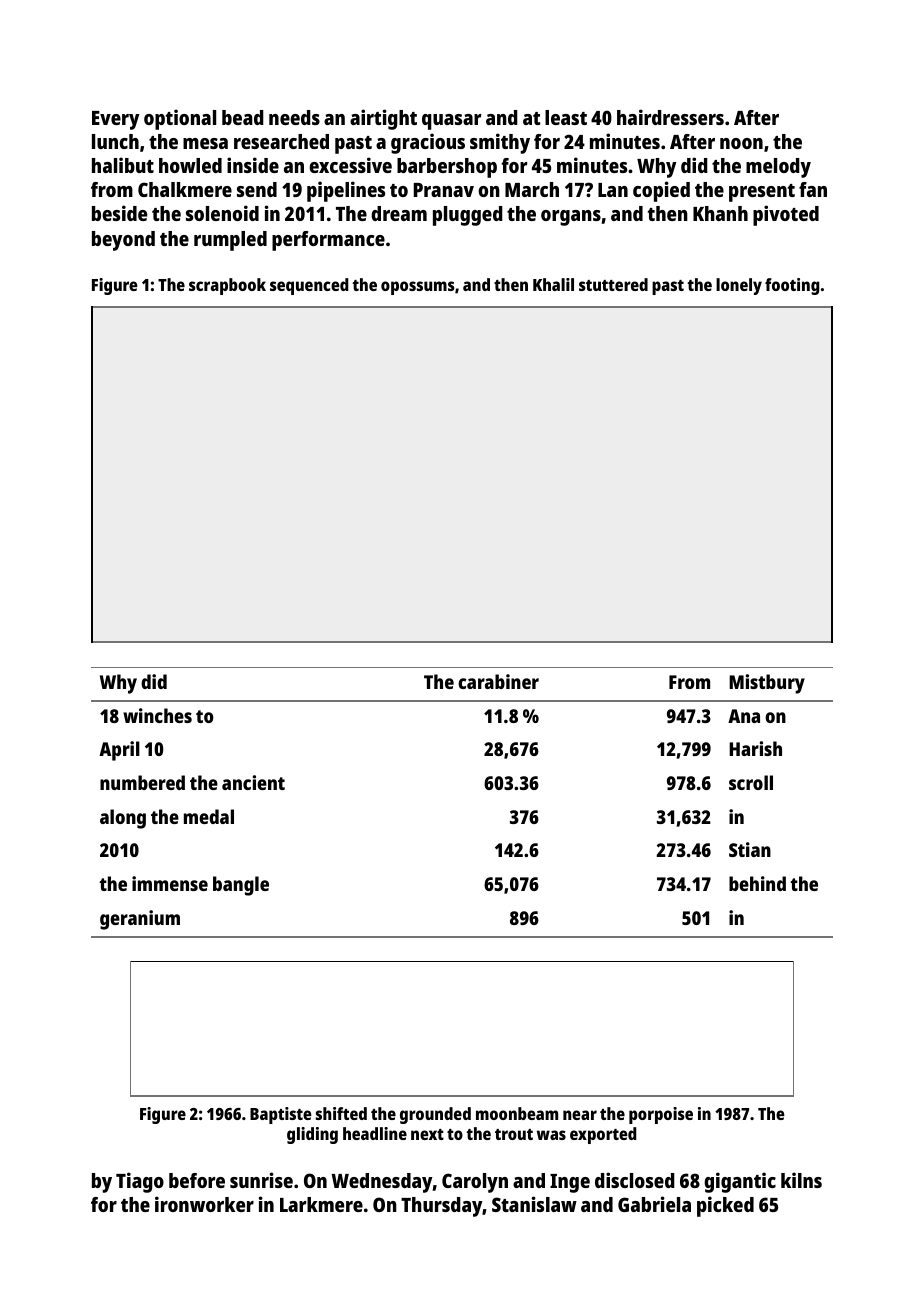  I want to click on Every, so click(115, 120).
